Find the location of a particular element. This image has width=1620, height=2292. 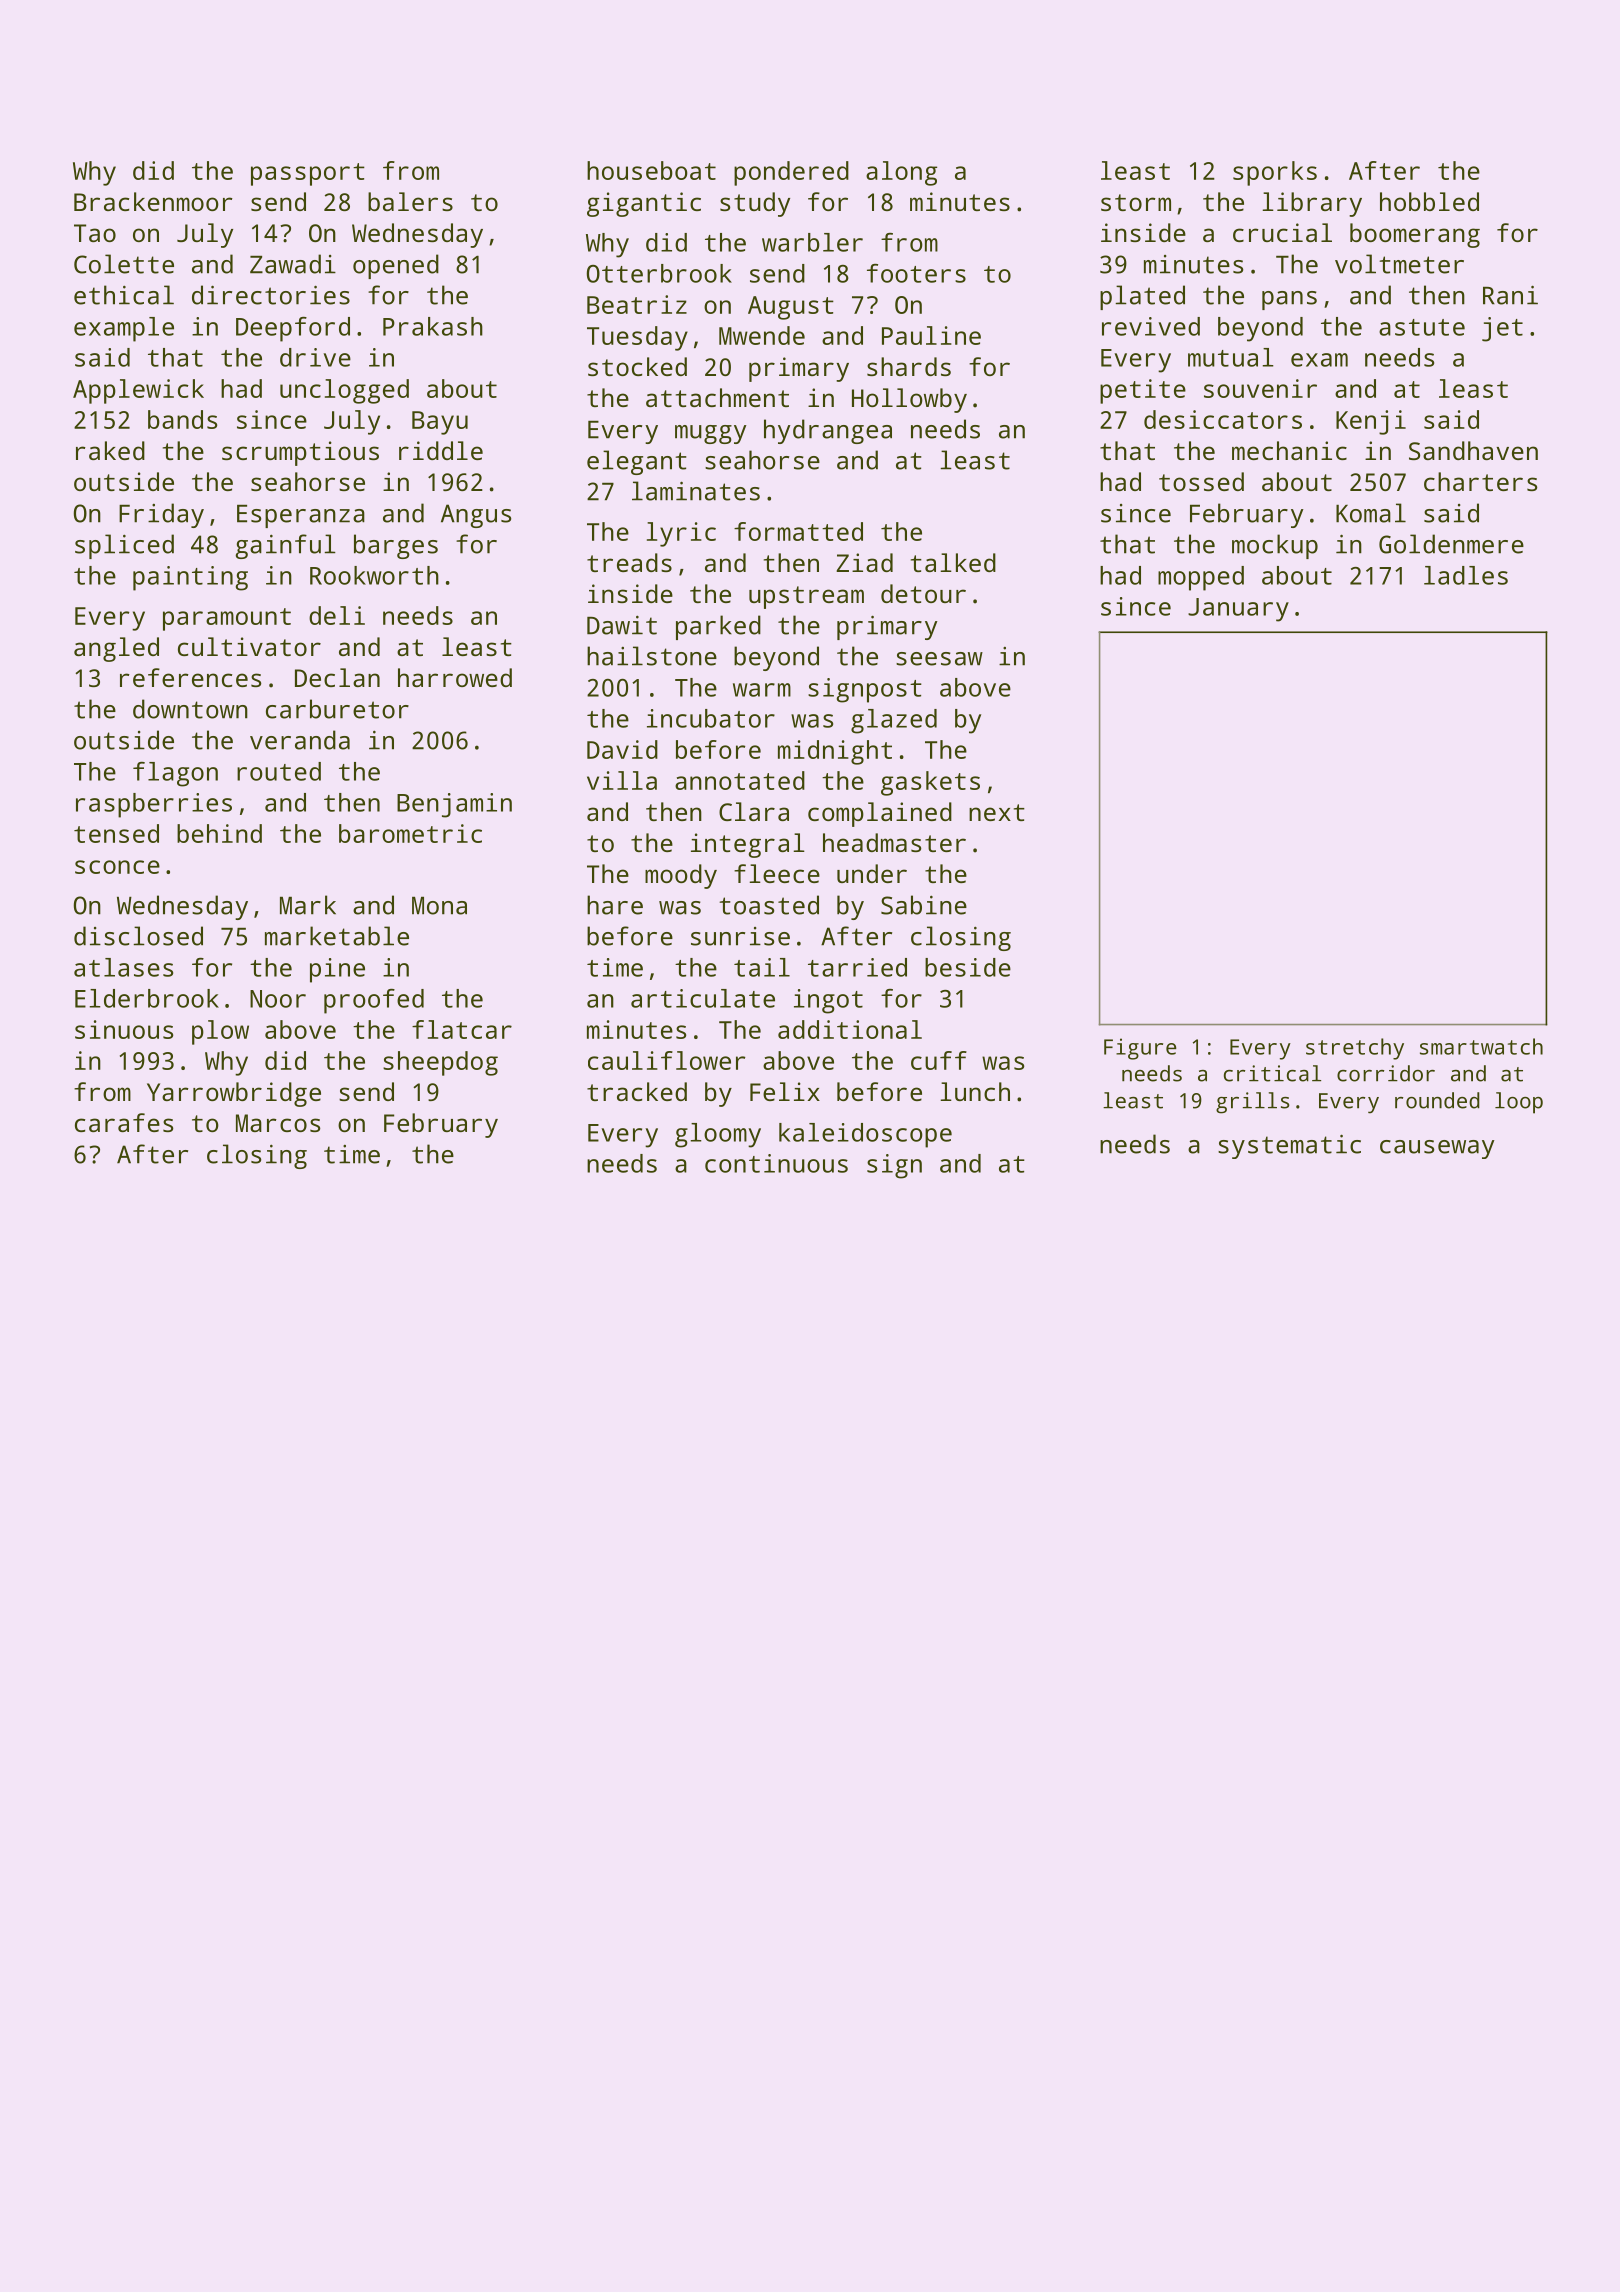

January is located at coordinates (1238, 610).
